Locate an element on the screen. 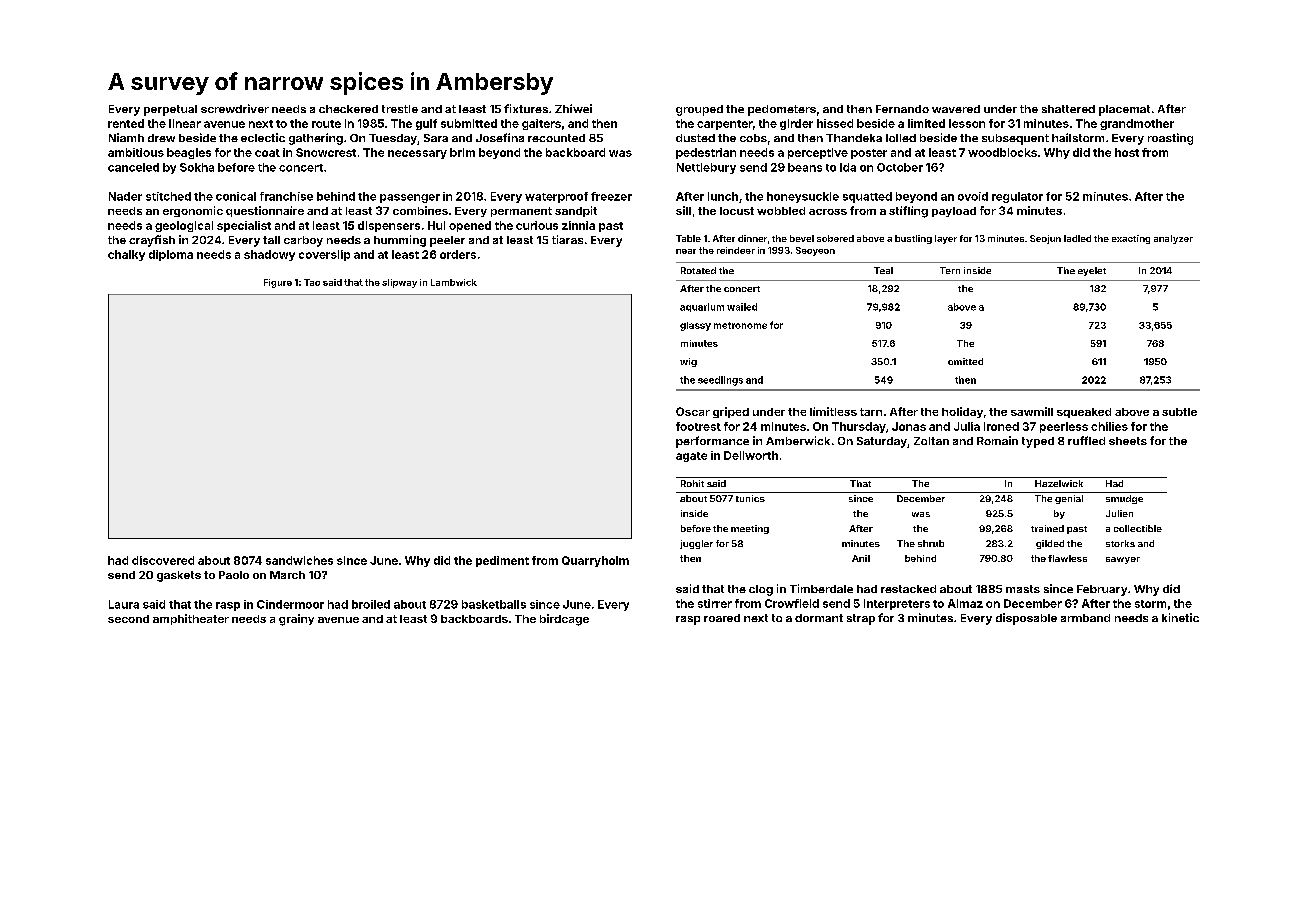  holiday is located at coordinates (962, 412).
